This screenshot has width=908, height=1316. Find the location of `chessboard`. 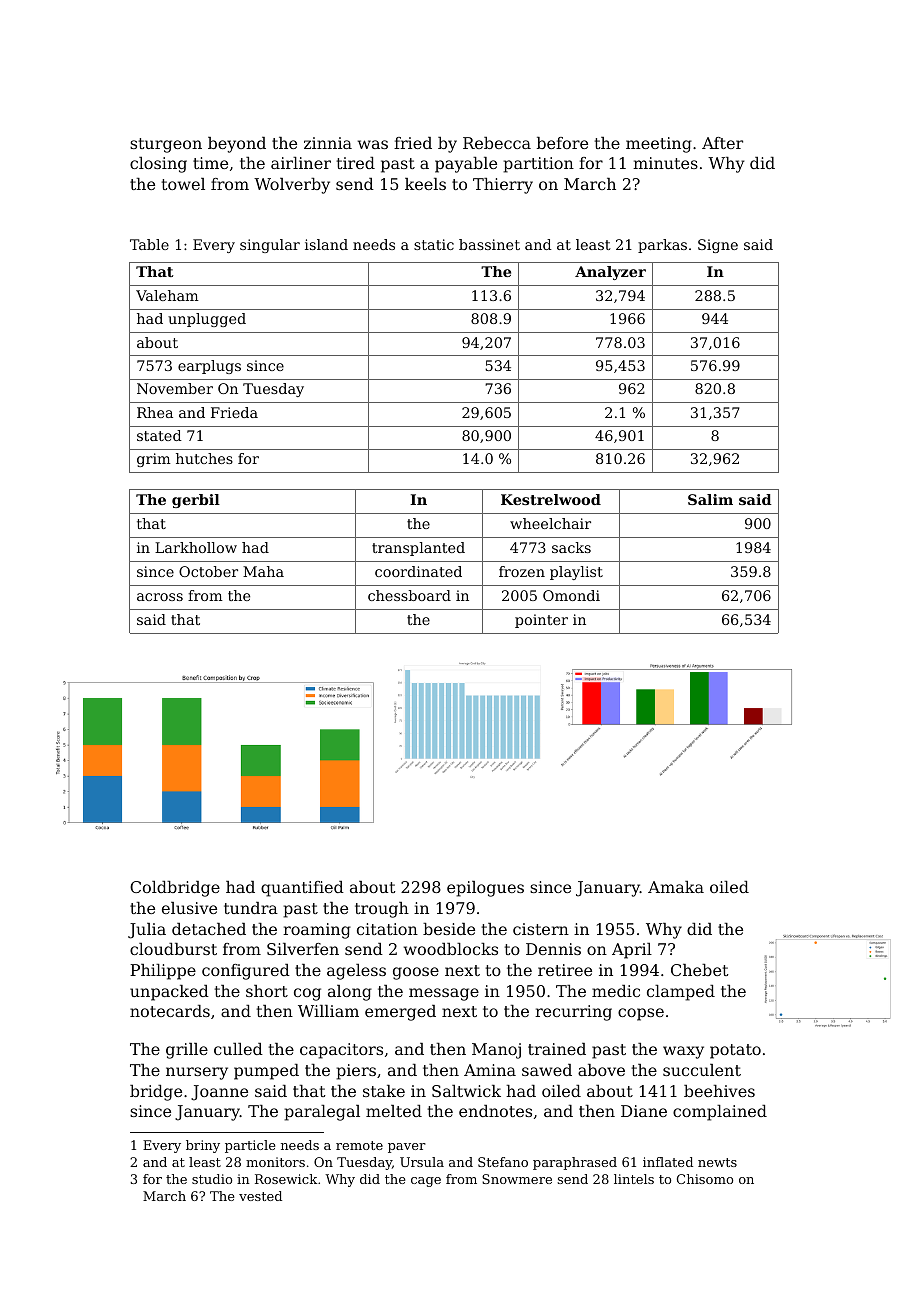

chessboard is located at coordinates (409, 595).
